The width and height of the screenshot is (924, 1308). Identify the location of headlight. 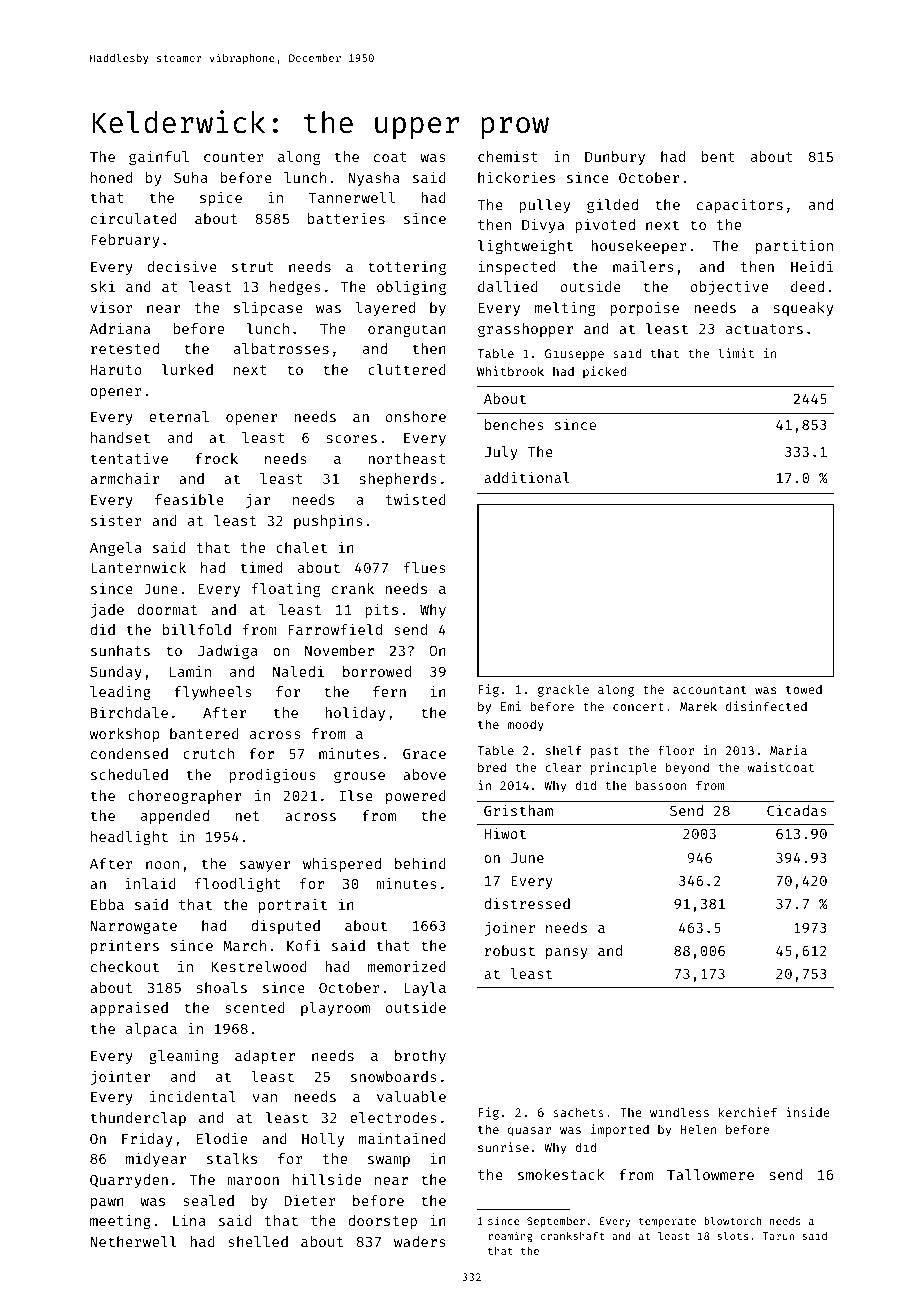
(129, 837).
